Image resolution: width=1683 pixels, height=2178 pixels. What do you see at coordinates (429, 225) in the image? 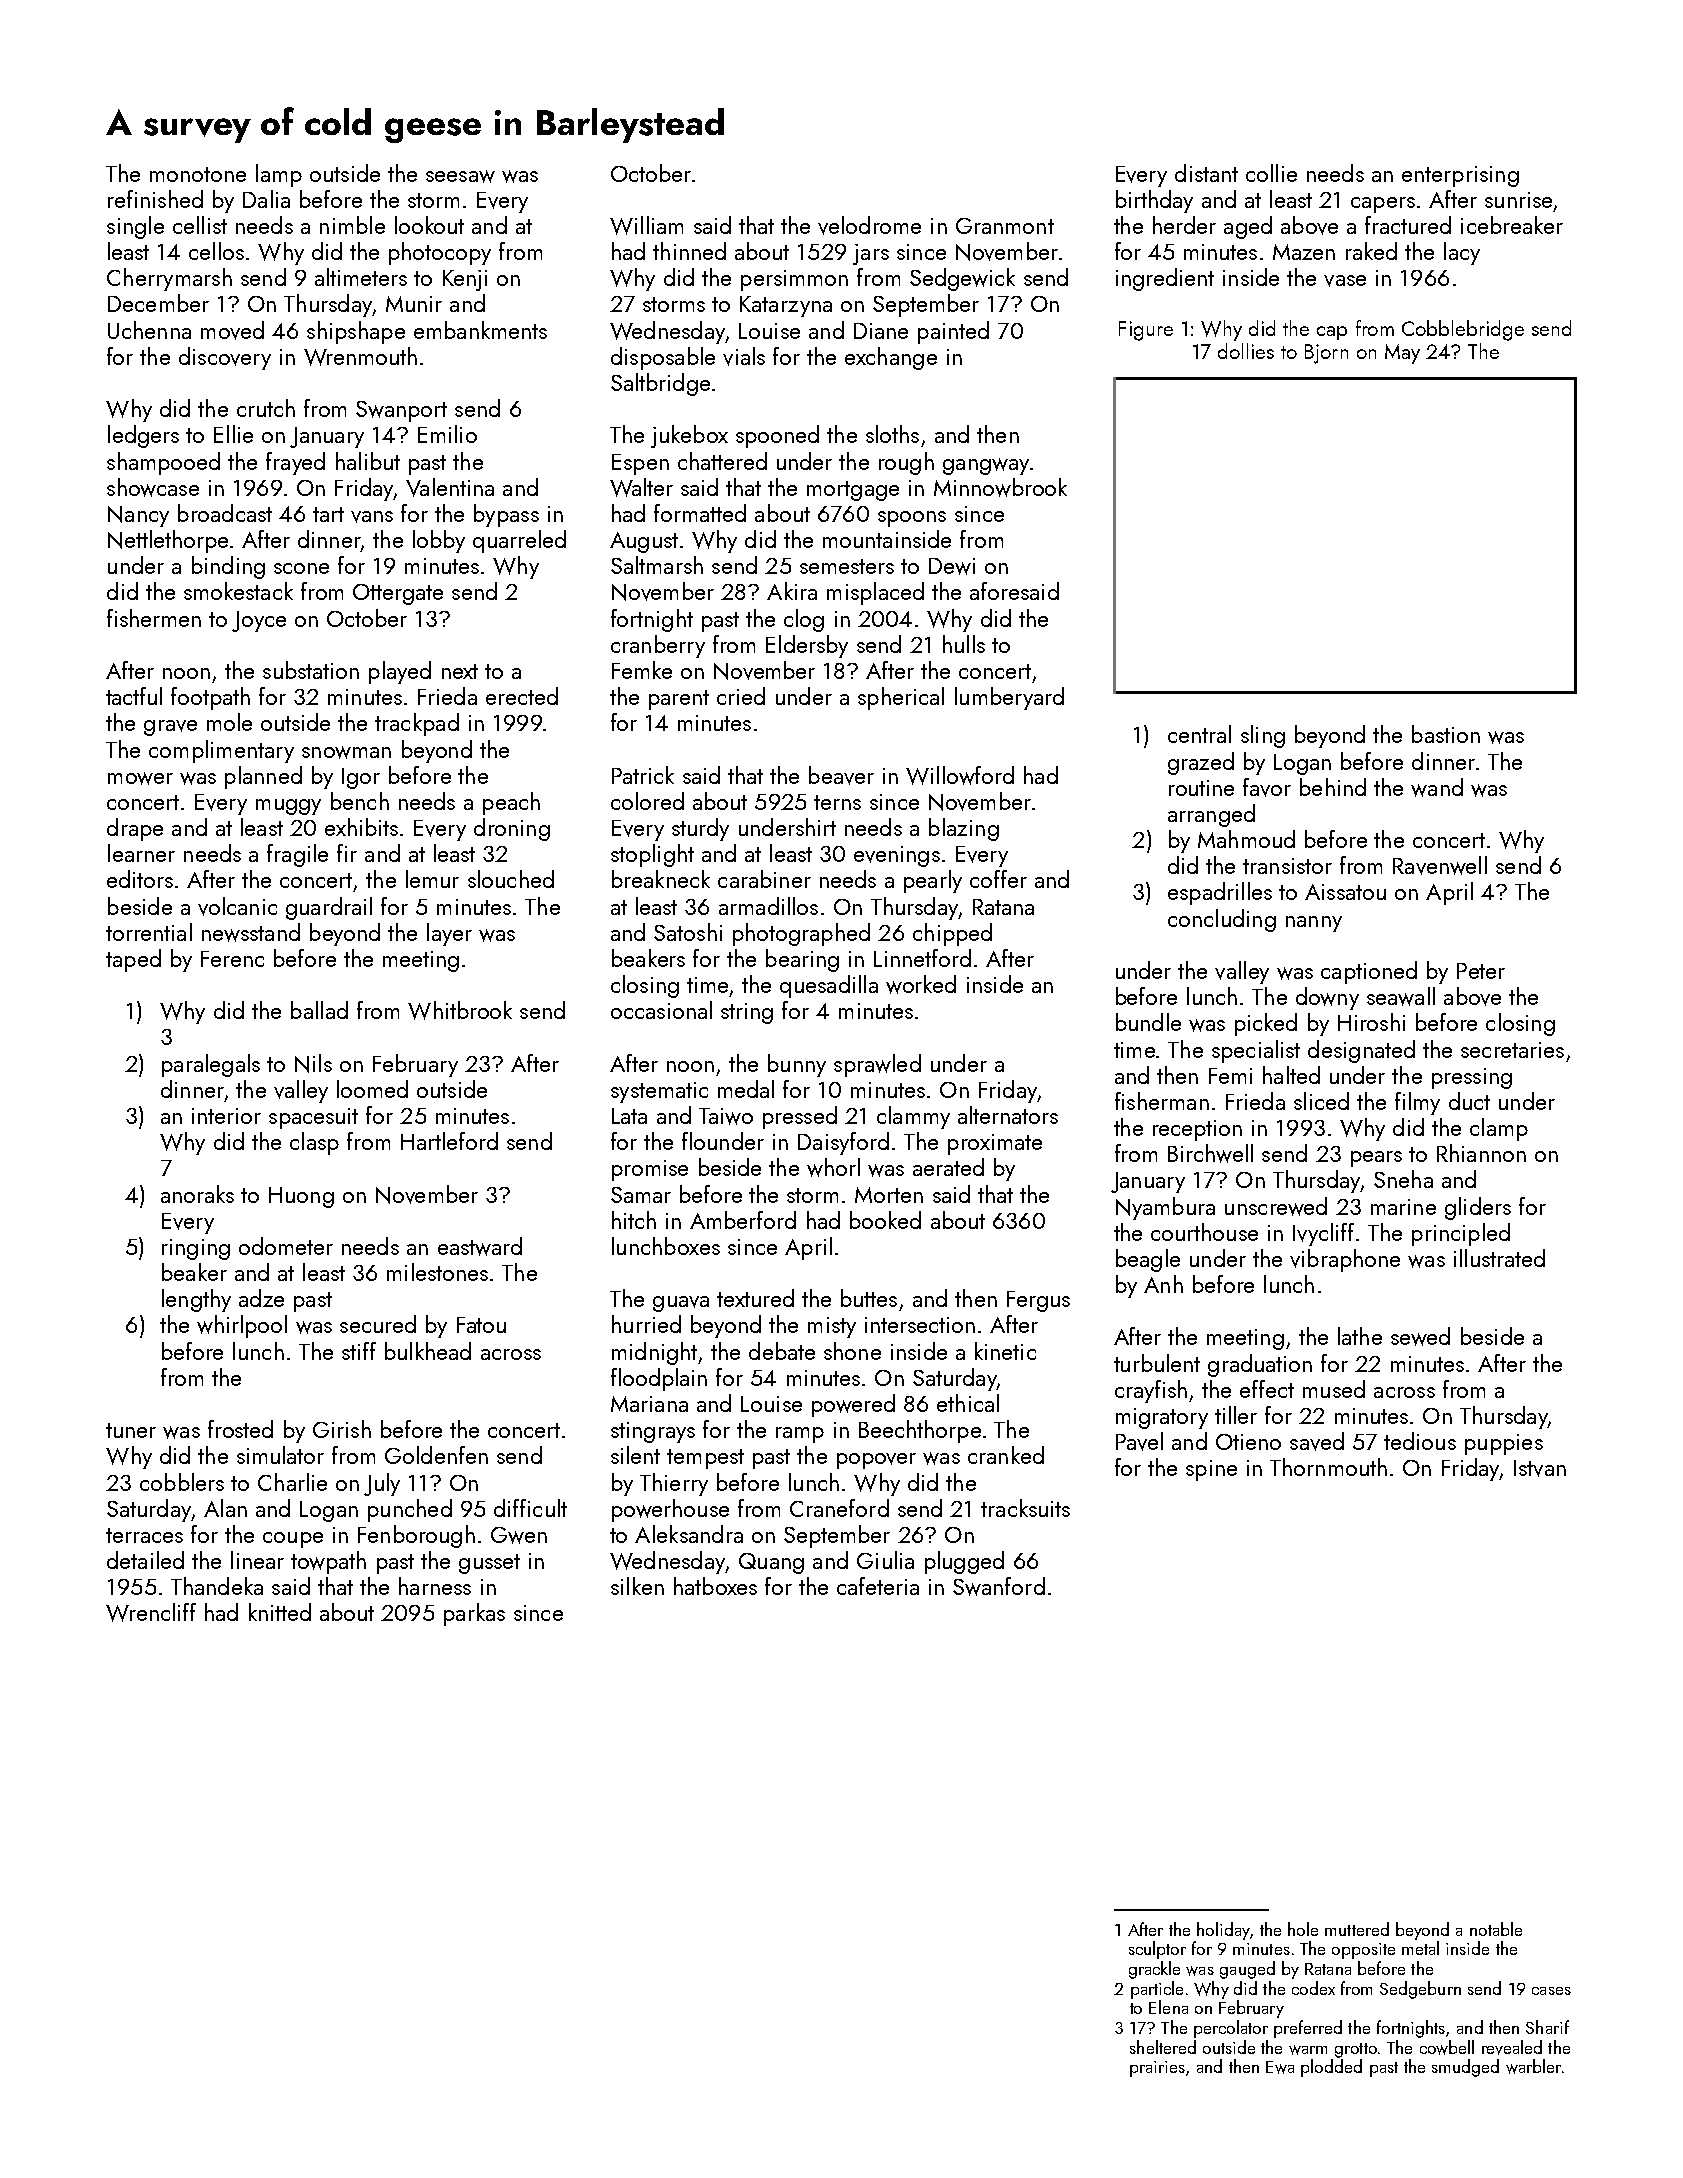
I see `lookout` at bounding box center [429, 225].
